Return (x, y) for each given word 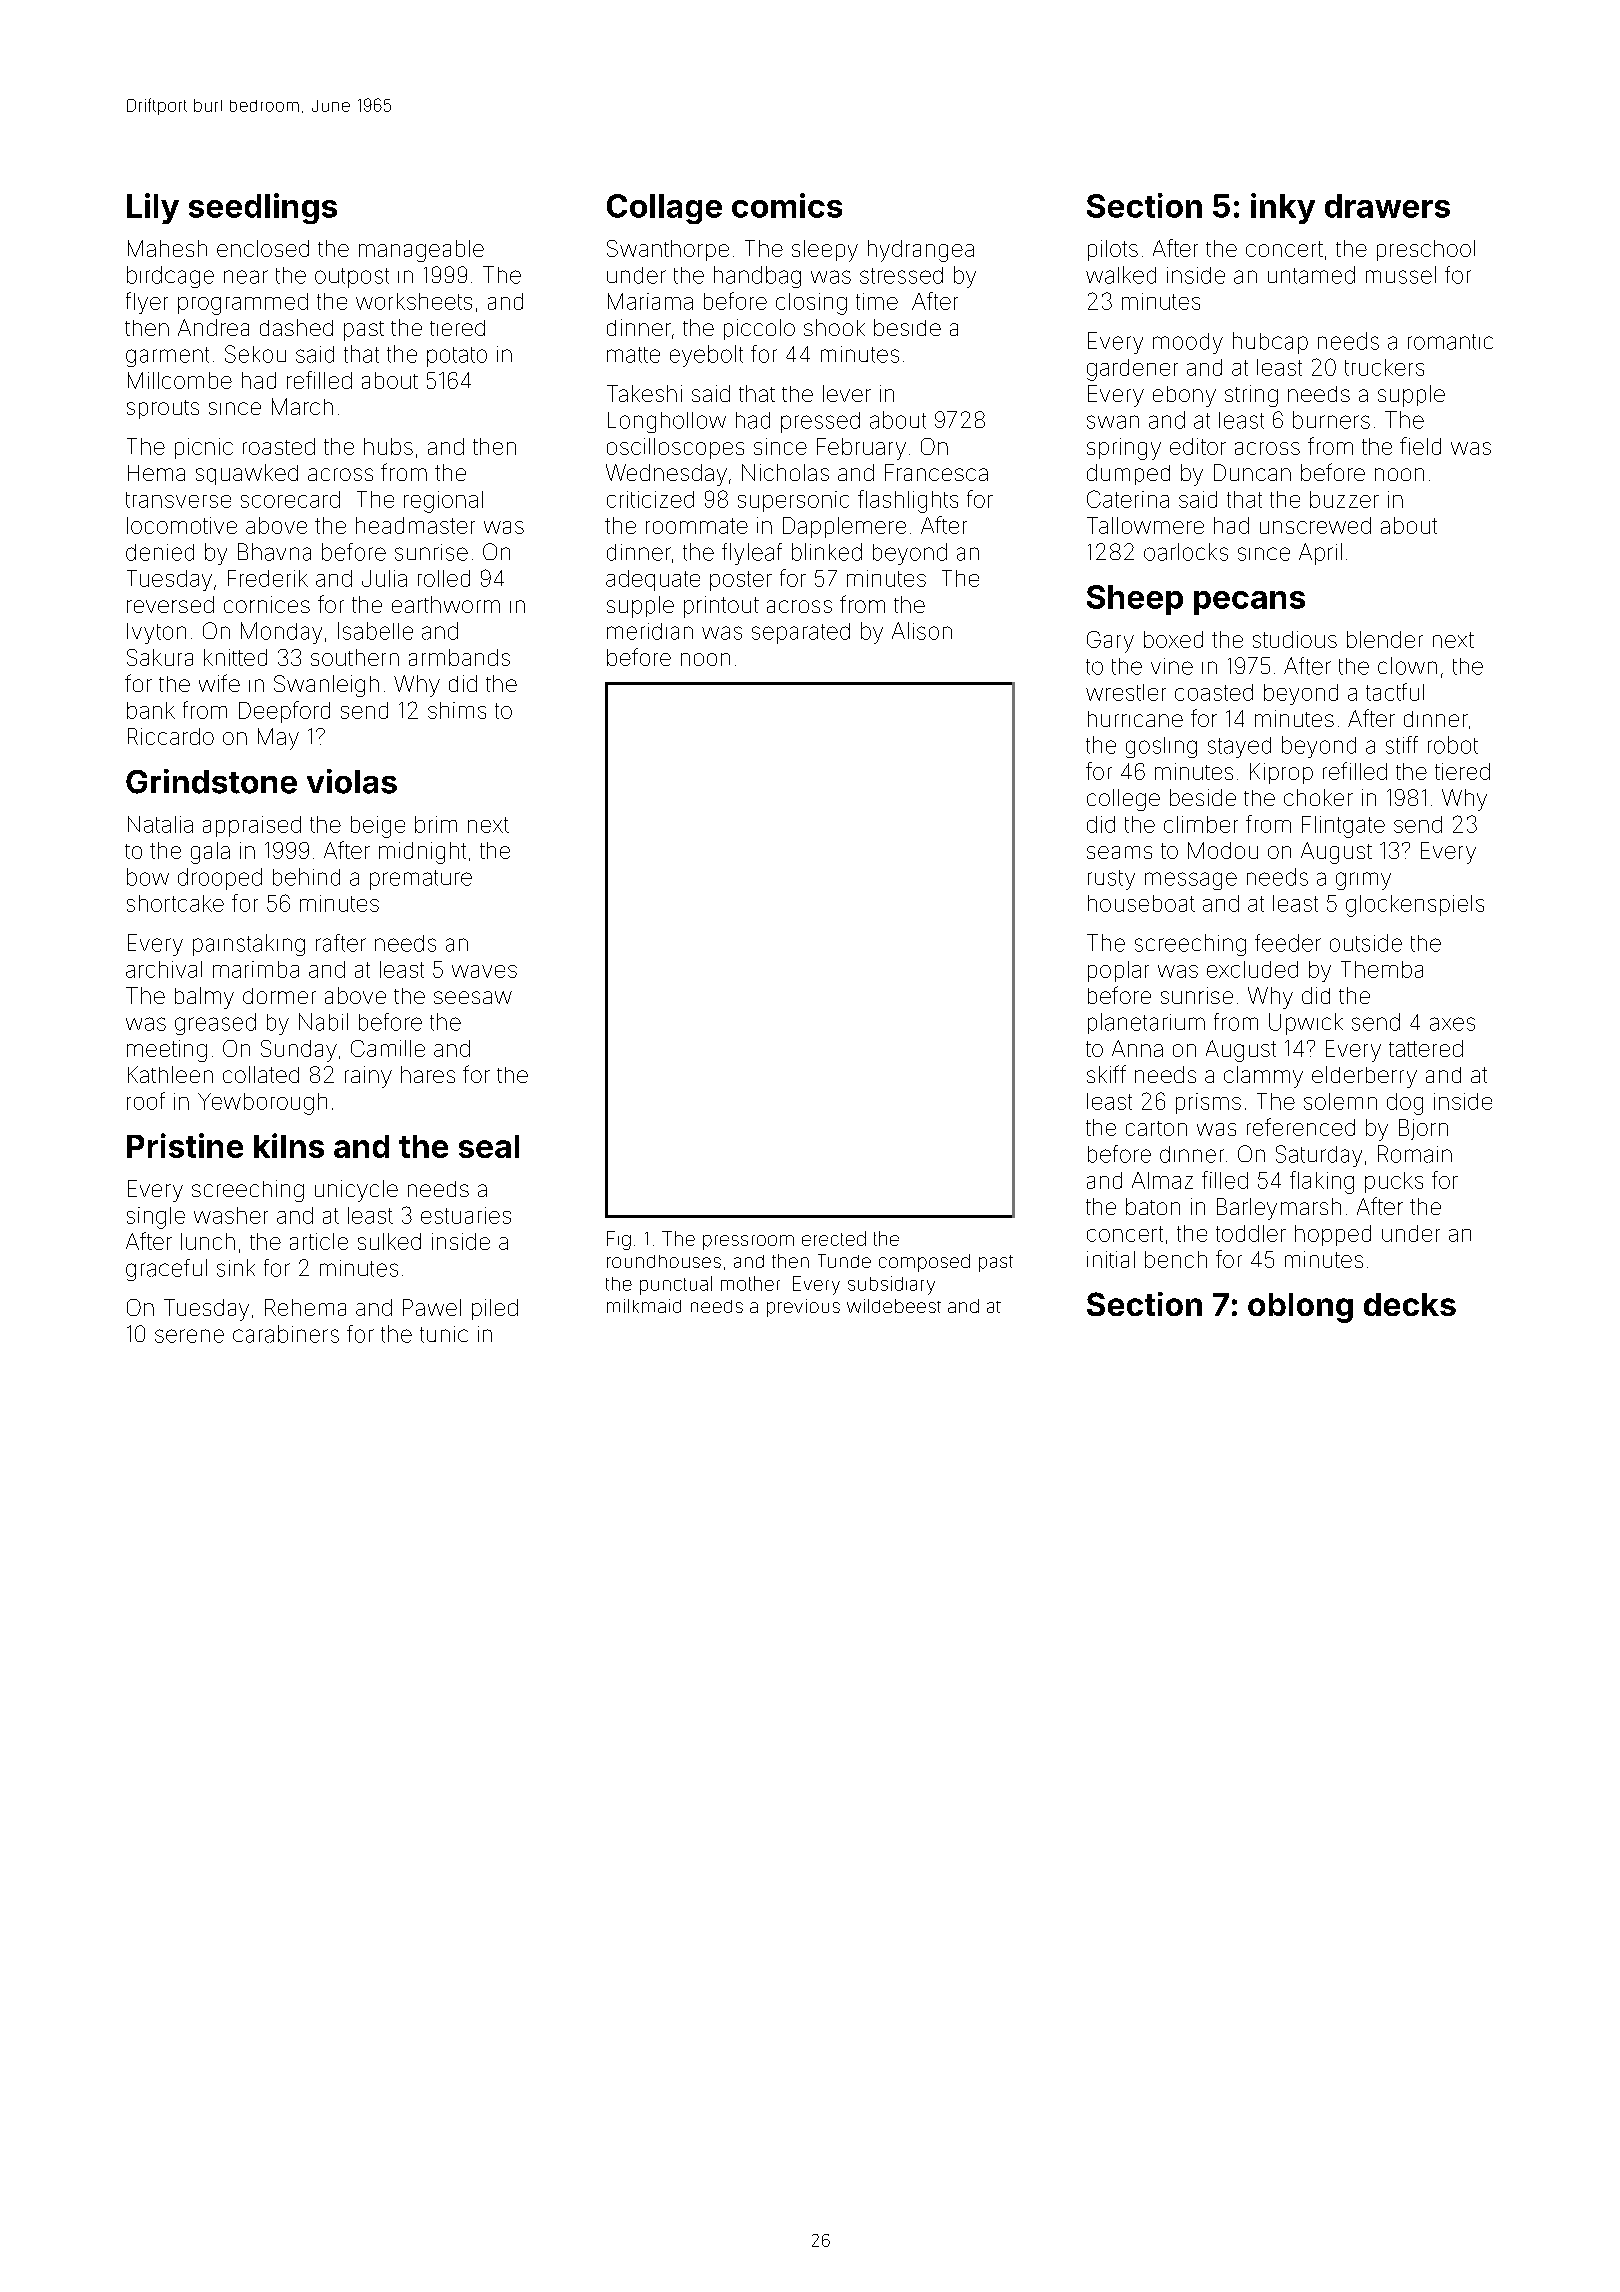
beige (378, 827)
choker (1318, 797)
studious (1295, 639)
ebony (1184, 396)
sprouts (163, 409)
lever (847, 393)
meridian (650, 631)
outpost (352, 278)
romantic (1450, 342)
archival (164, 969)
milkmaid (644, 1306)
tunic (444, 1334)
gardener (1132, 370)
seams (1119, 852)
